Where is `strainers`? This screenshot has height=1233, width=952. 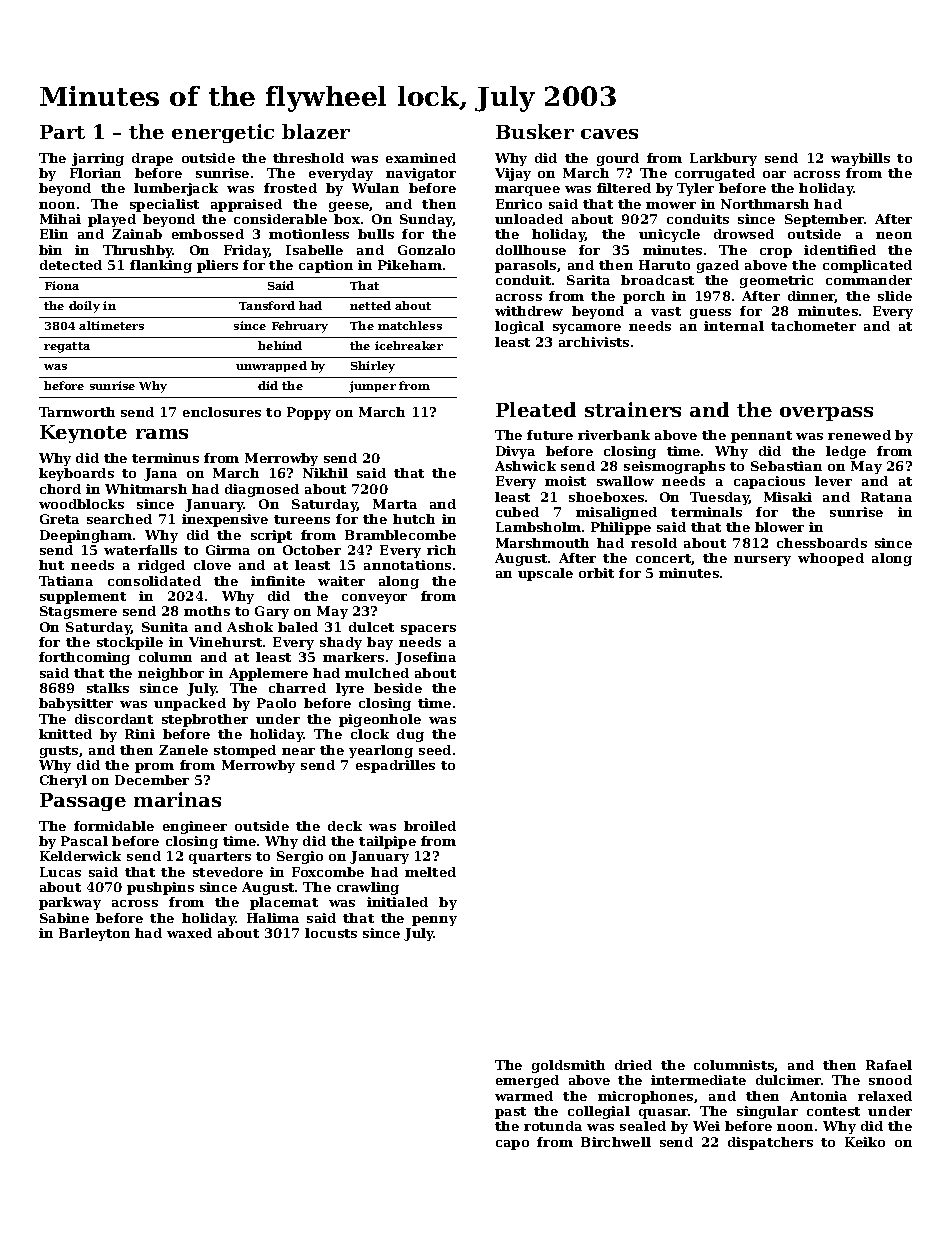 strainers is located at coordinates (633, 409).
